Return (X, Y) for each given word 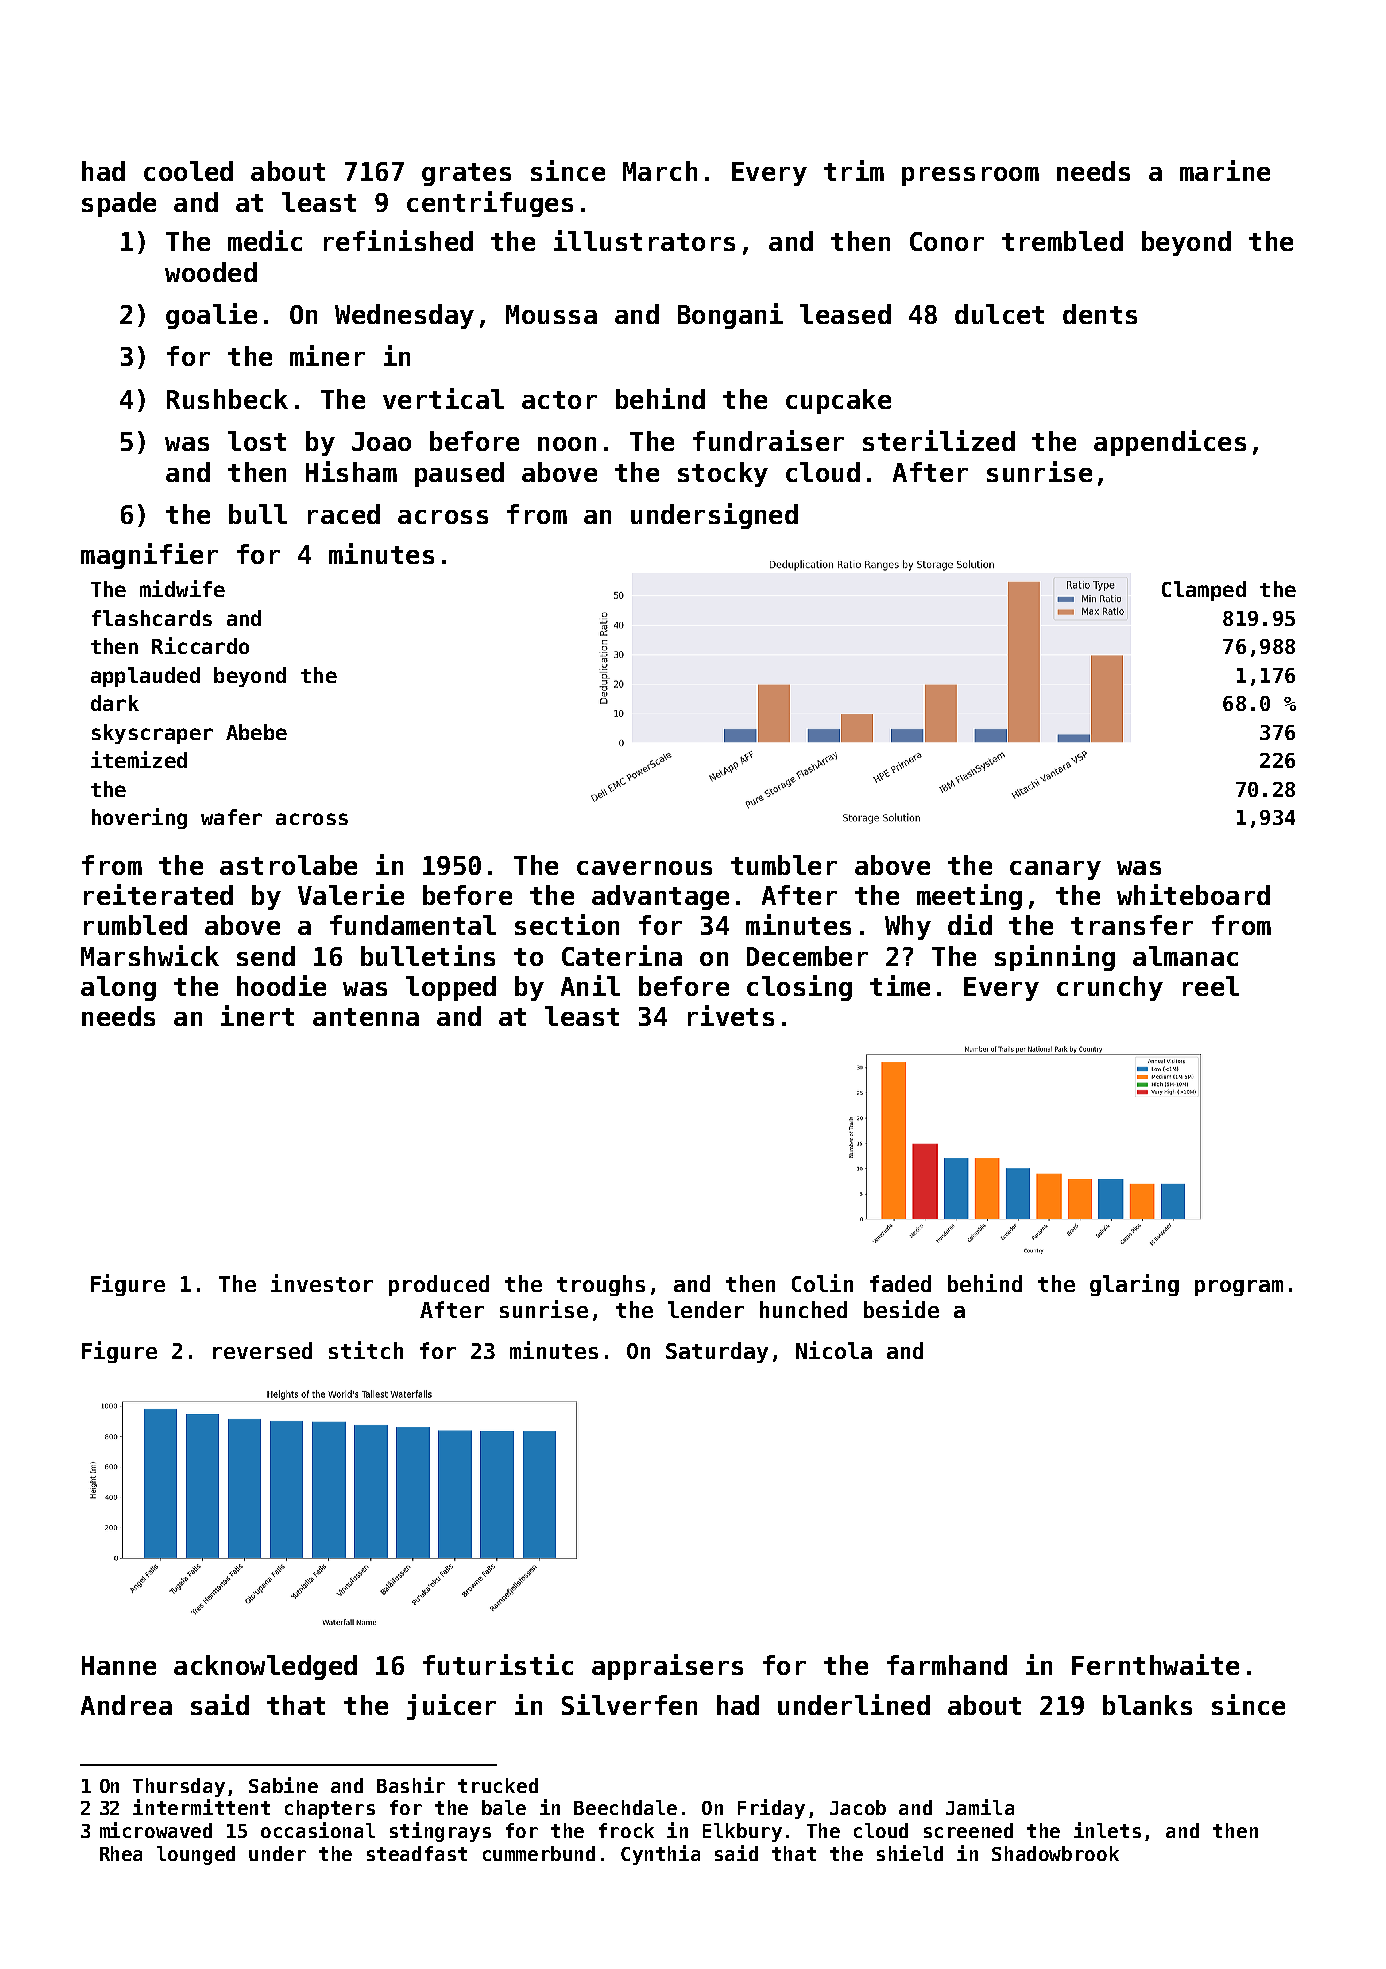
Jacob (858, 1807)
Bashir (411, 1785)
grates (466, 174)
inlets (1107, 1830)
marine (1225, 170)
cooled (188, 171)
